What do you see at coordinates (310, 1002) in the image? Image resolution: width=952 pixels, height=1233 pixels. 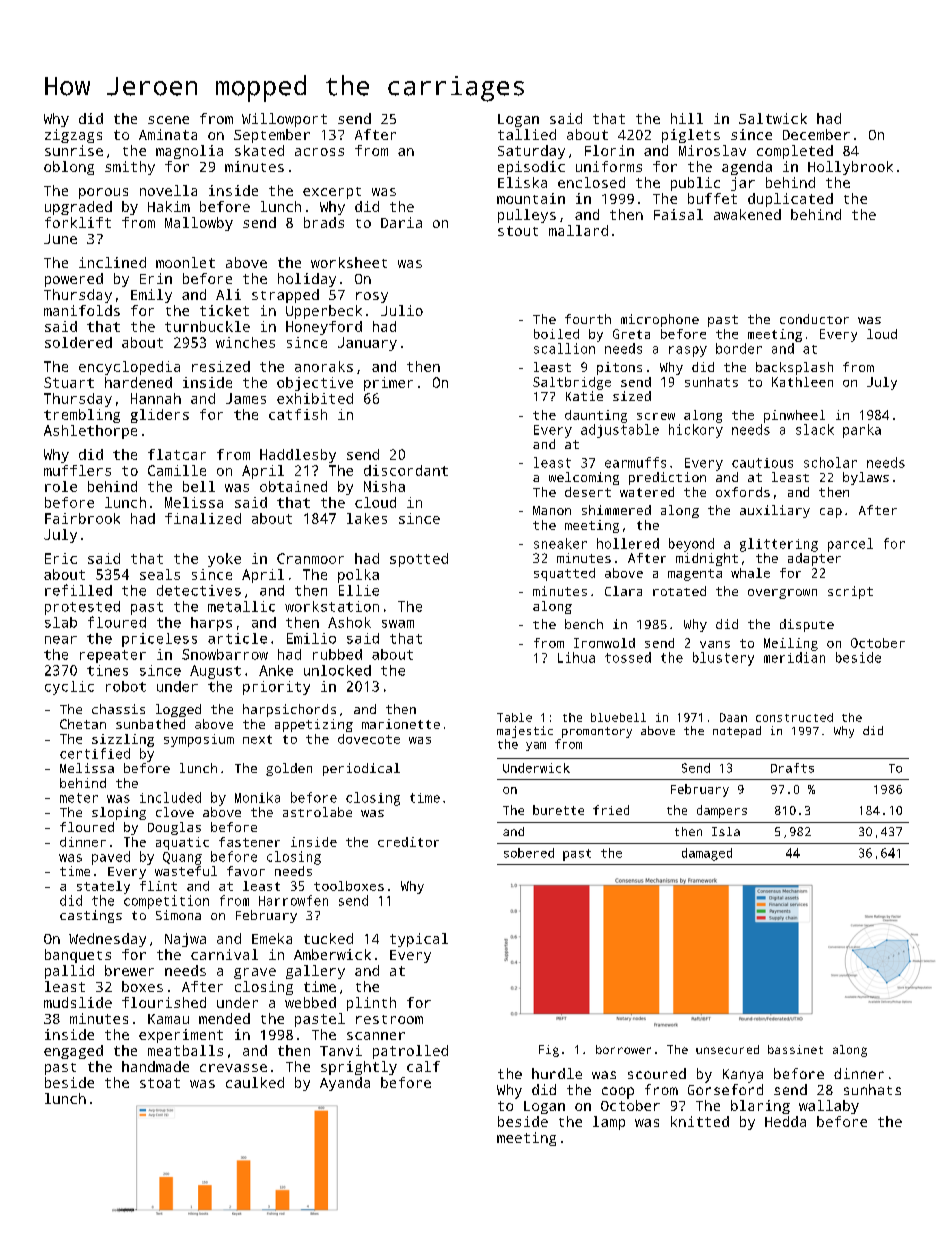 I see `webbed` at bounding box center [310, 1002].
